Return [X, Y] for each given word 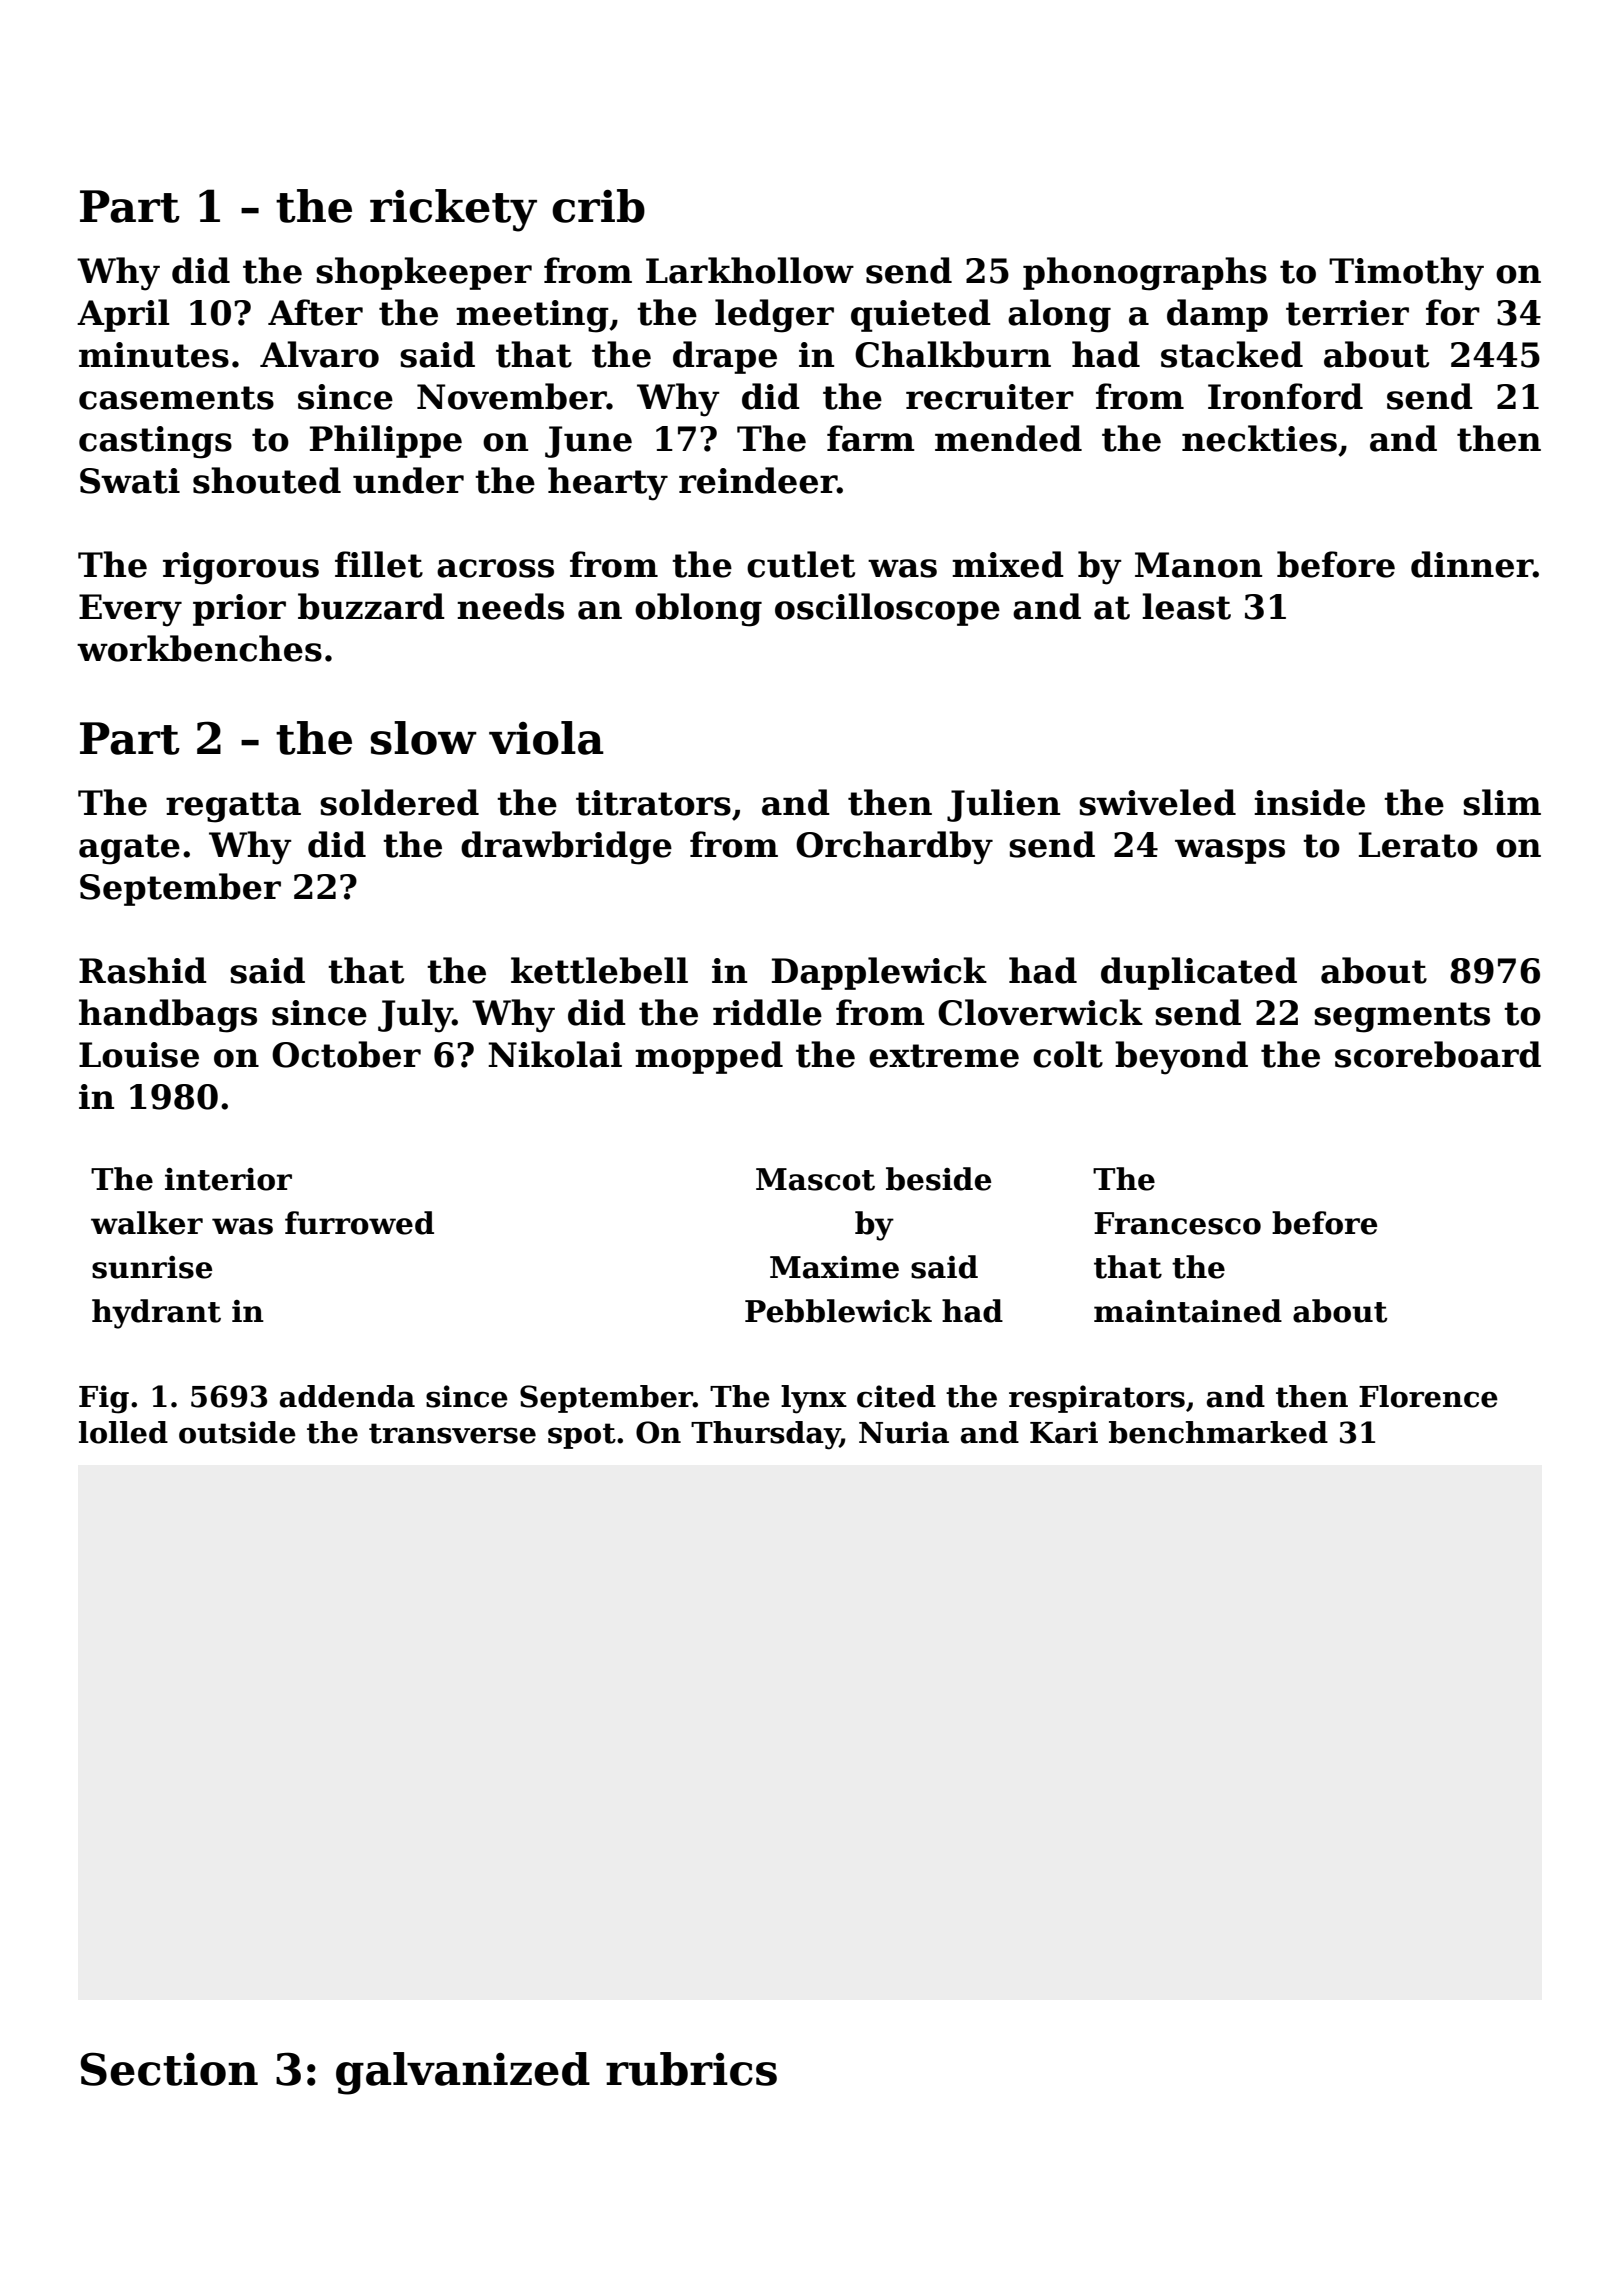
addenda [347, 1396]
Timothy [1406, 274]
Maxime [834, 1267]
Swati [130, 481]
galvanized [463, 2073]
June [588, 442]
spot [582, 1436]
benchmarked [1218, 1432]
